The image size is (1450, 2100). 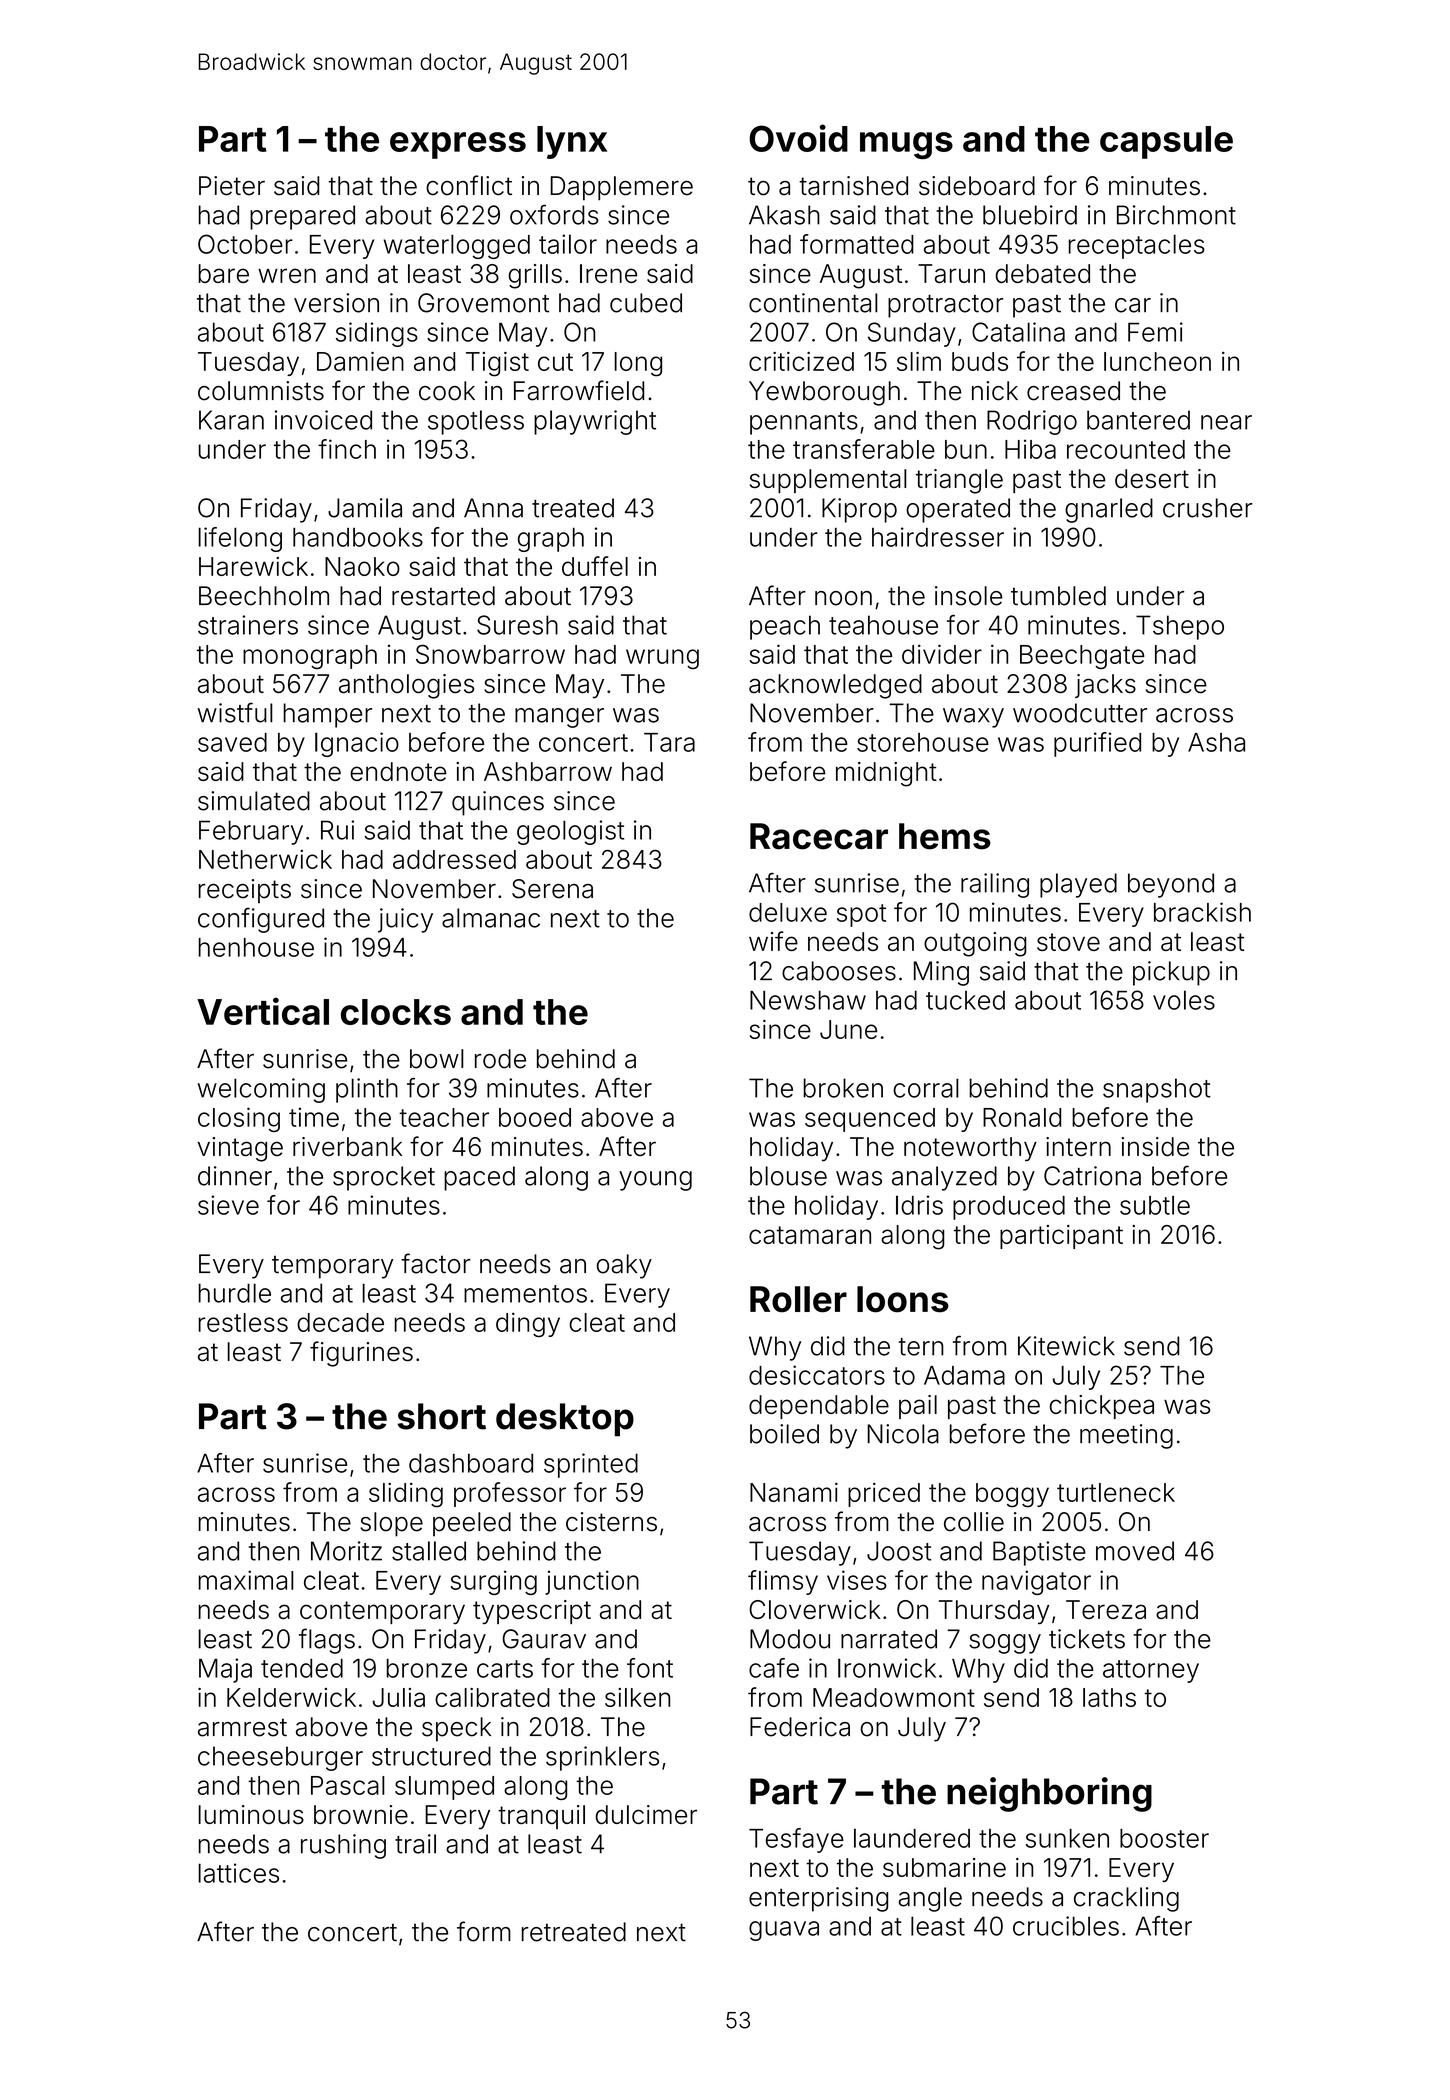 What do you see at coordinates (302, 217) in the screenshot?
I see `prepared` at bounding box center [302, 217].
